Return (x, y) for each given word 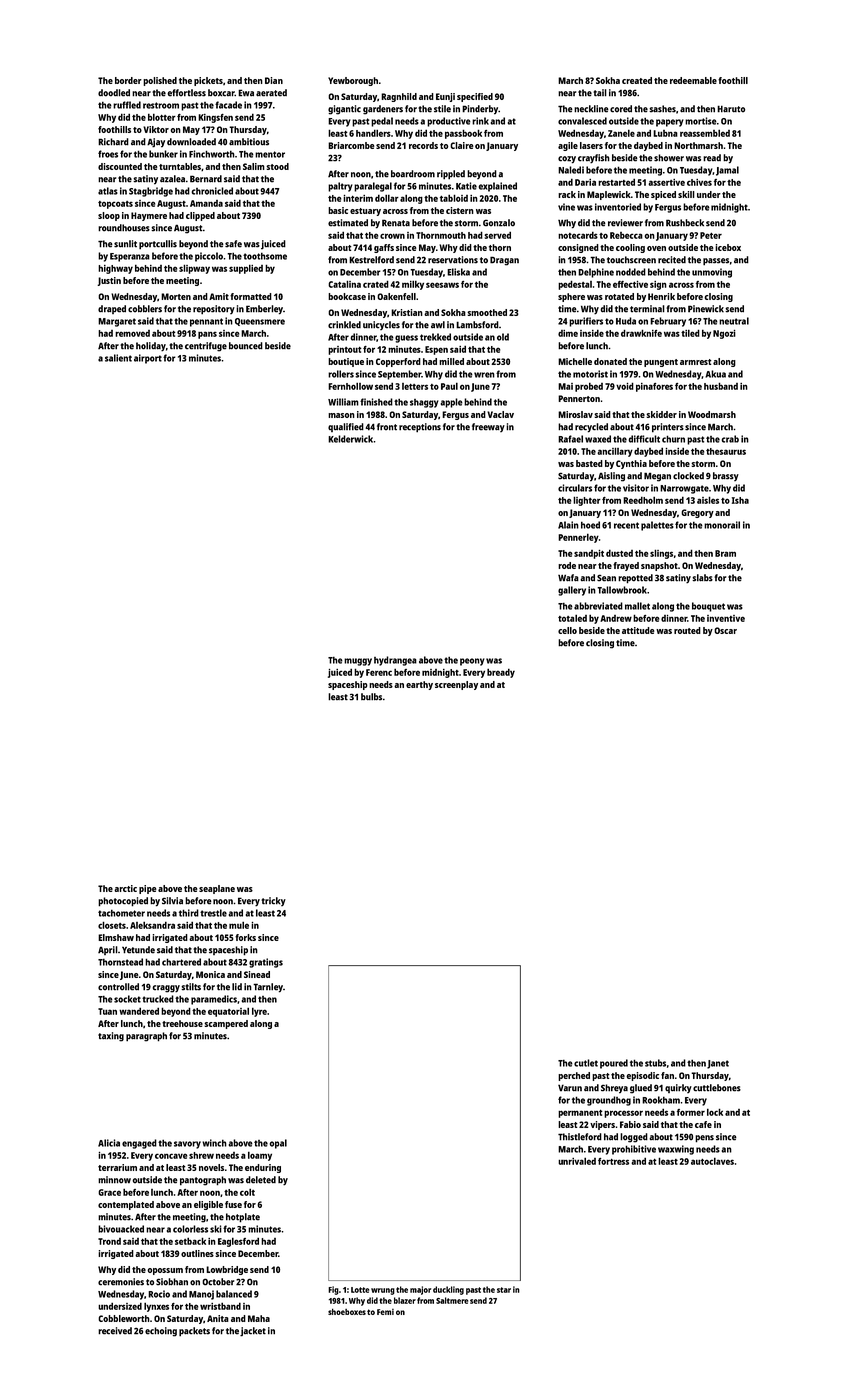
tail (600, 93)
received (115, 1331)
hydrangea (395, 661)
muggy (358, 662)
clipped (200, 216)
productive (449, 122)
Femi (385, 1312)
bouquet (708, 607)
